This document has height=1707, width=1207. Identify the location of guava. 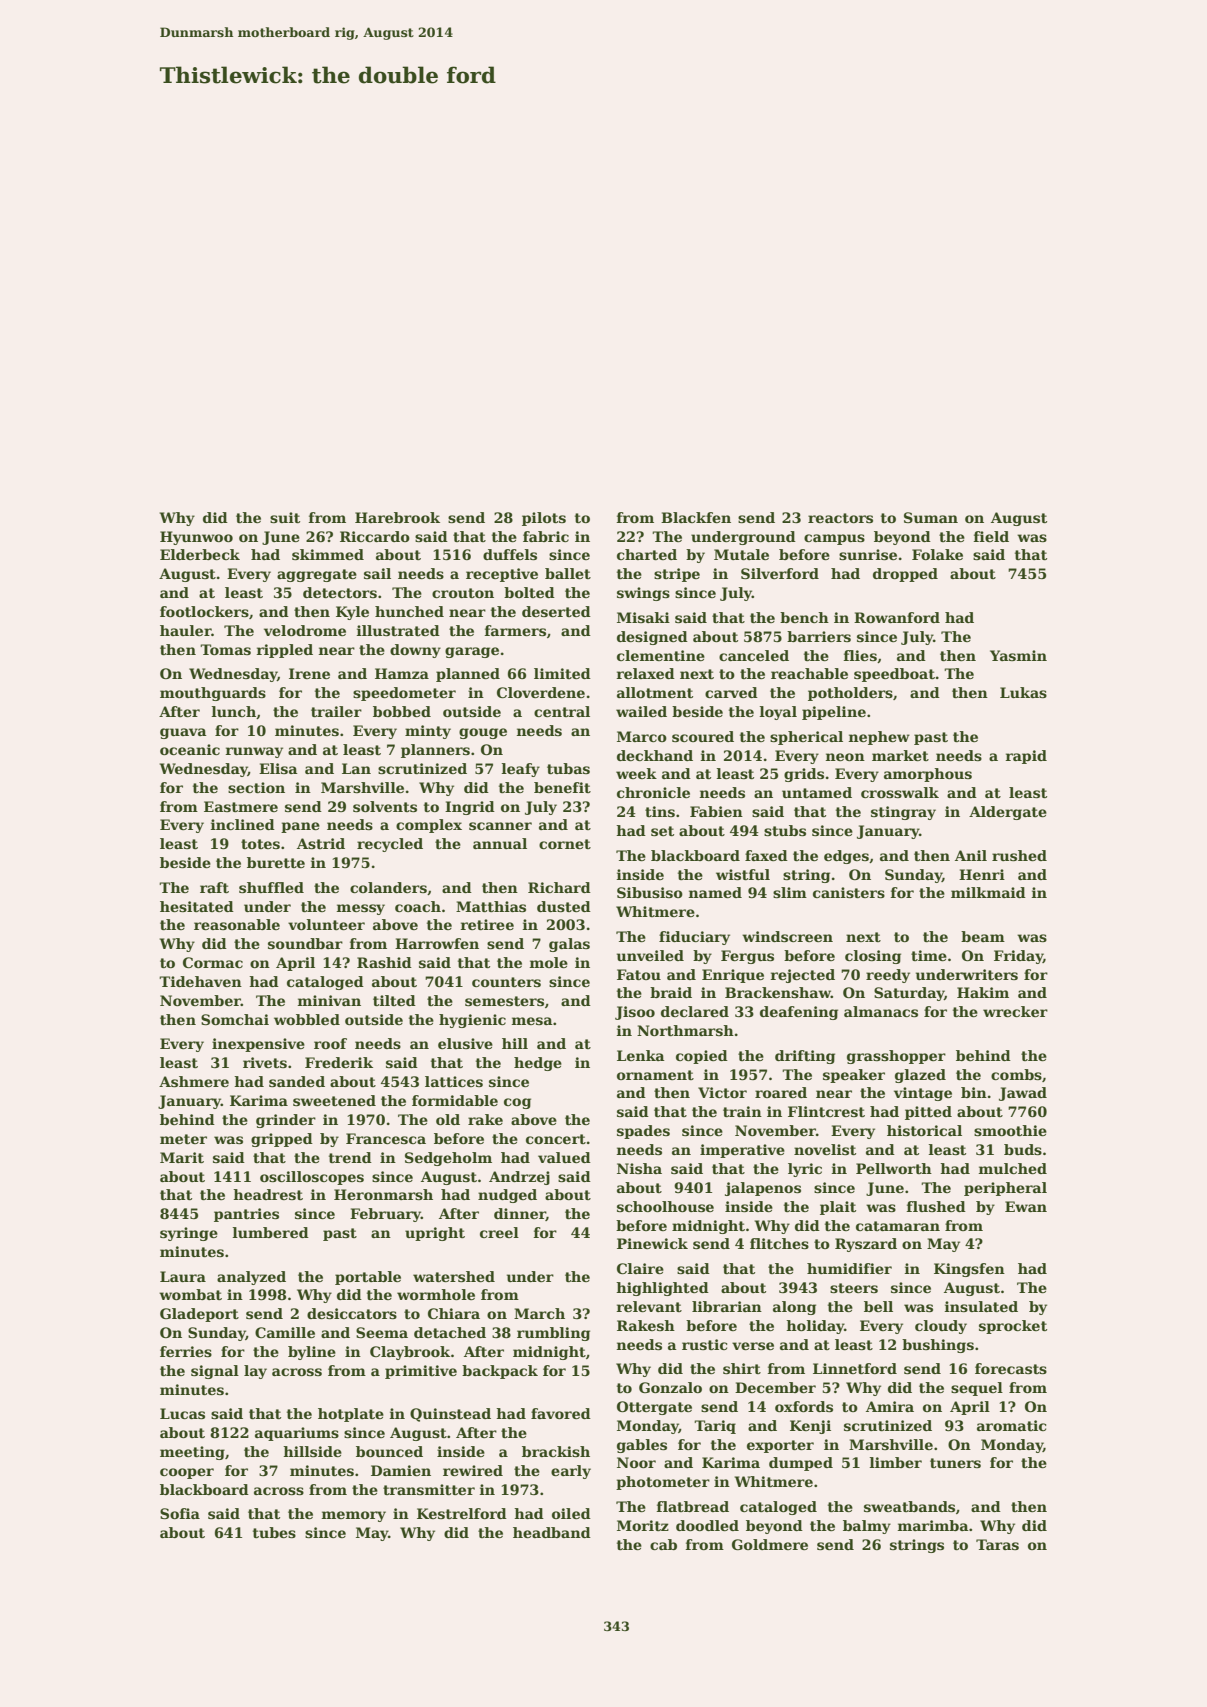
(183, 733).
